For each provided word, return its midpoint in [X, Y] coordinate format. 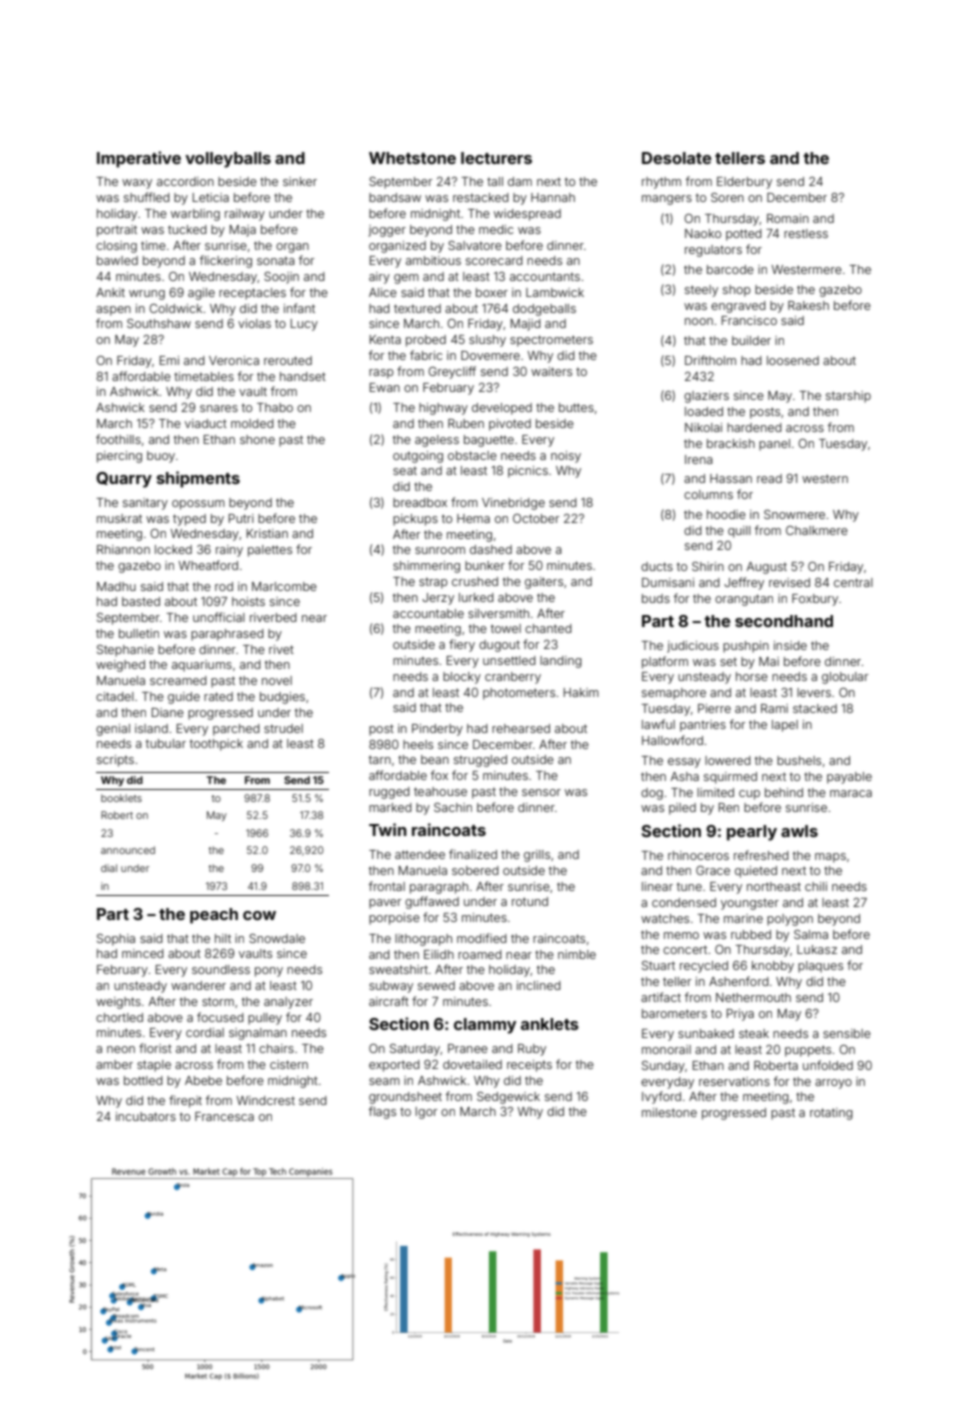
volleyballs [228, 160]
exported [394, 1066]
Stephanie [125, 651]
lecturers [496, 158]
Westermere [806, 269]
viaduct [206, 423]
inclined [539, 985]
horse [752, 676]
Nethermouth [753, 997]
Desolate [677, 158]
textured [417, 308]
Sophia [116, 940]
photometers [519, 694]
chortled [119, 1017]
